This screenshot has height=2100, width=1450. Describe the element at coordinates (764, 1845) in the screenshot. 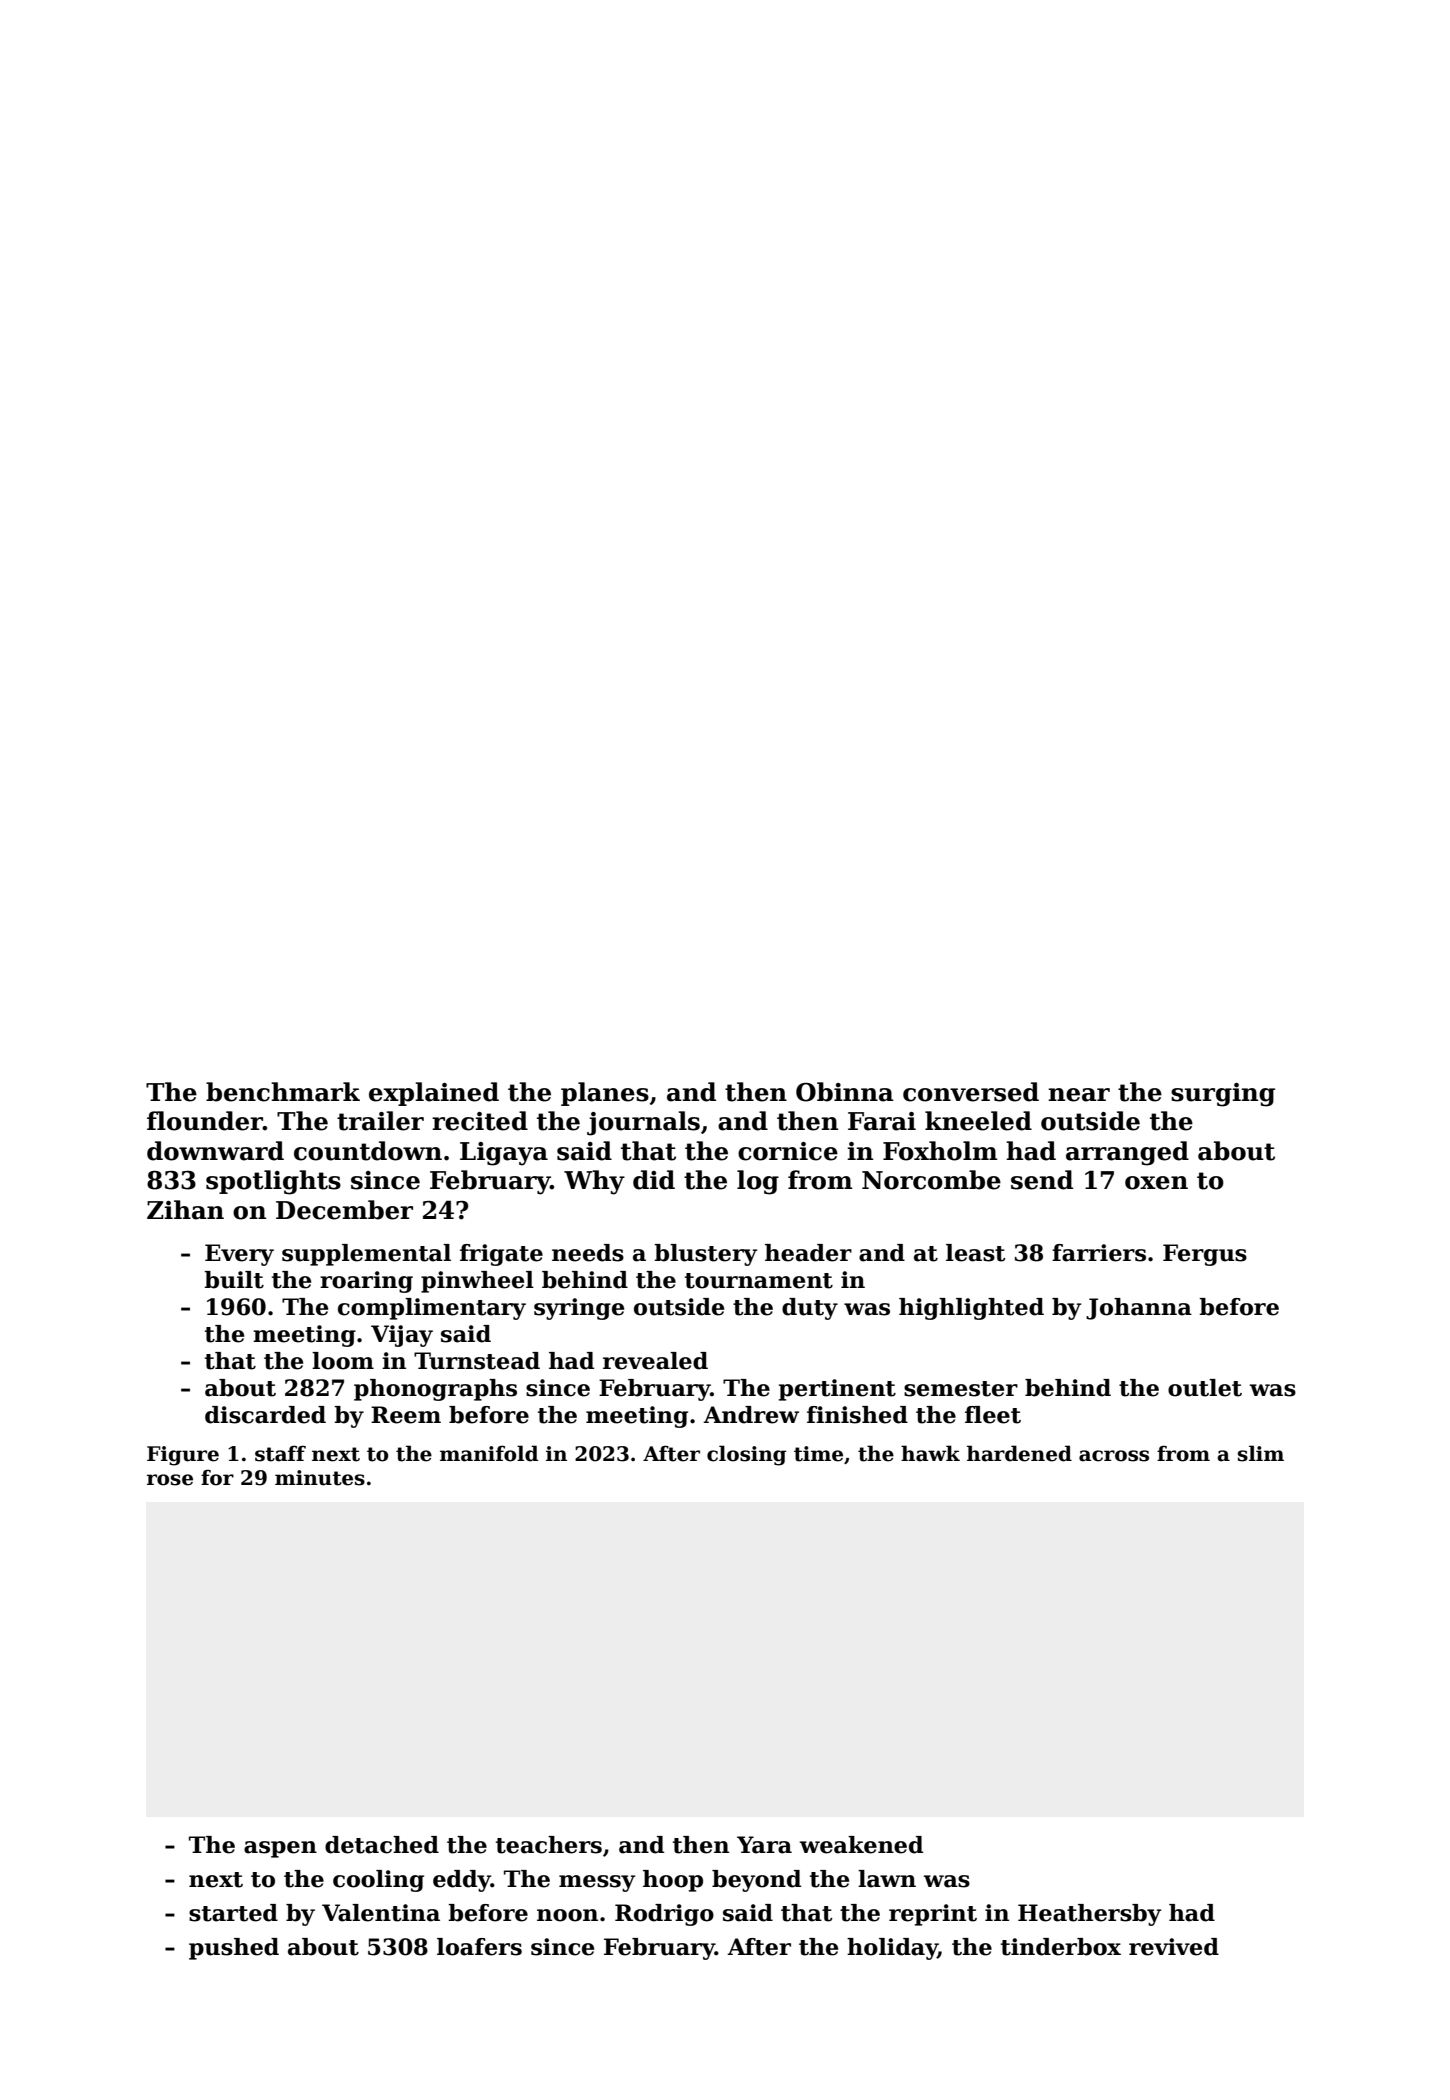

I see `Yara` at that location.
